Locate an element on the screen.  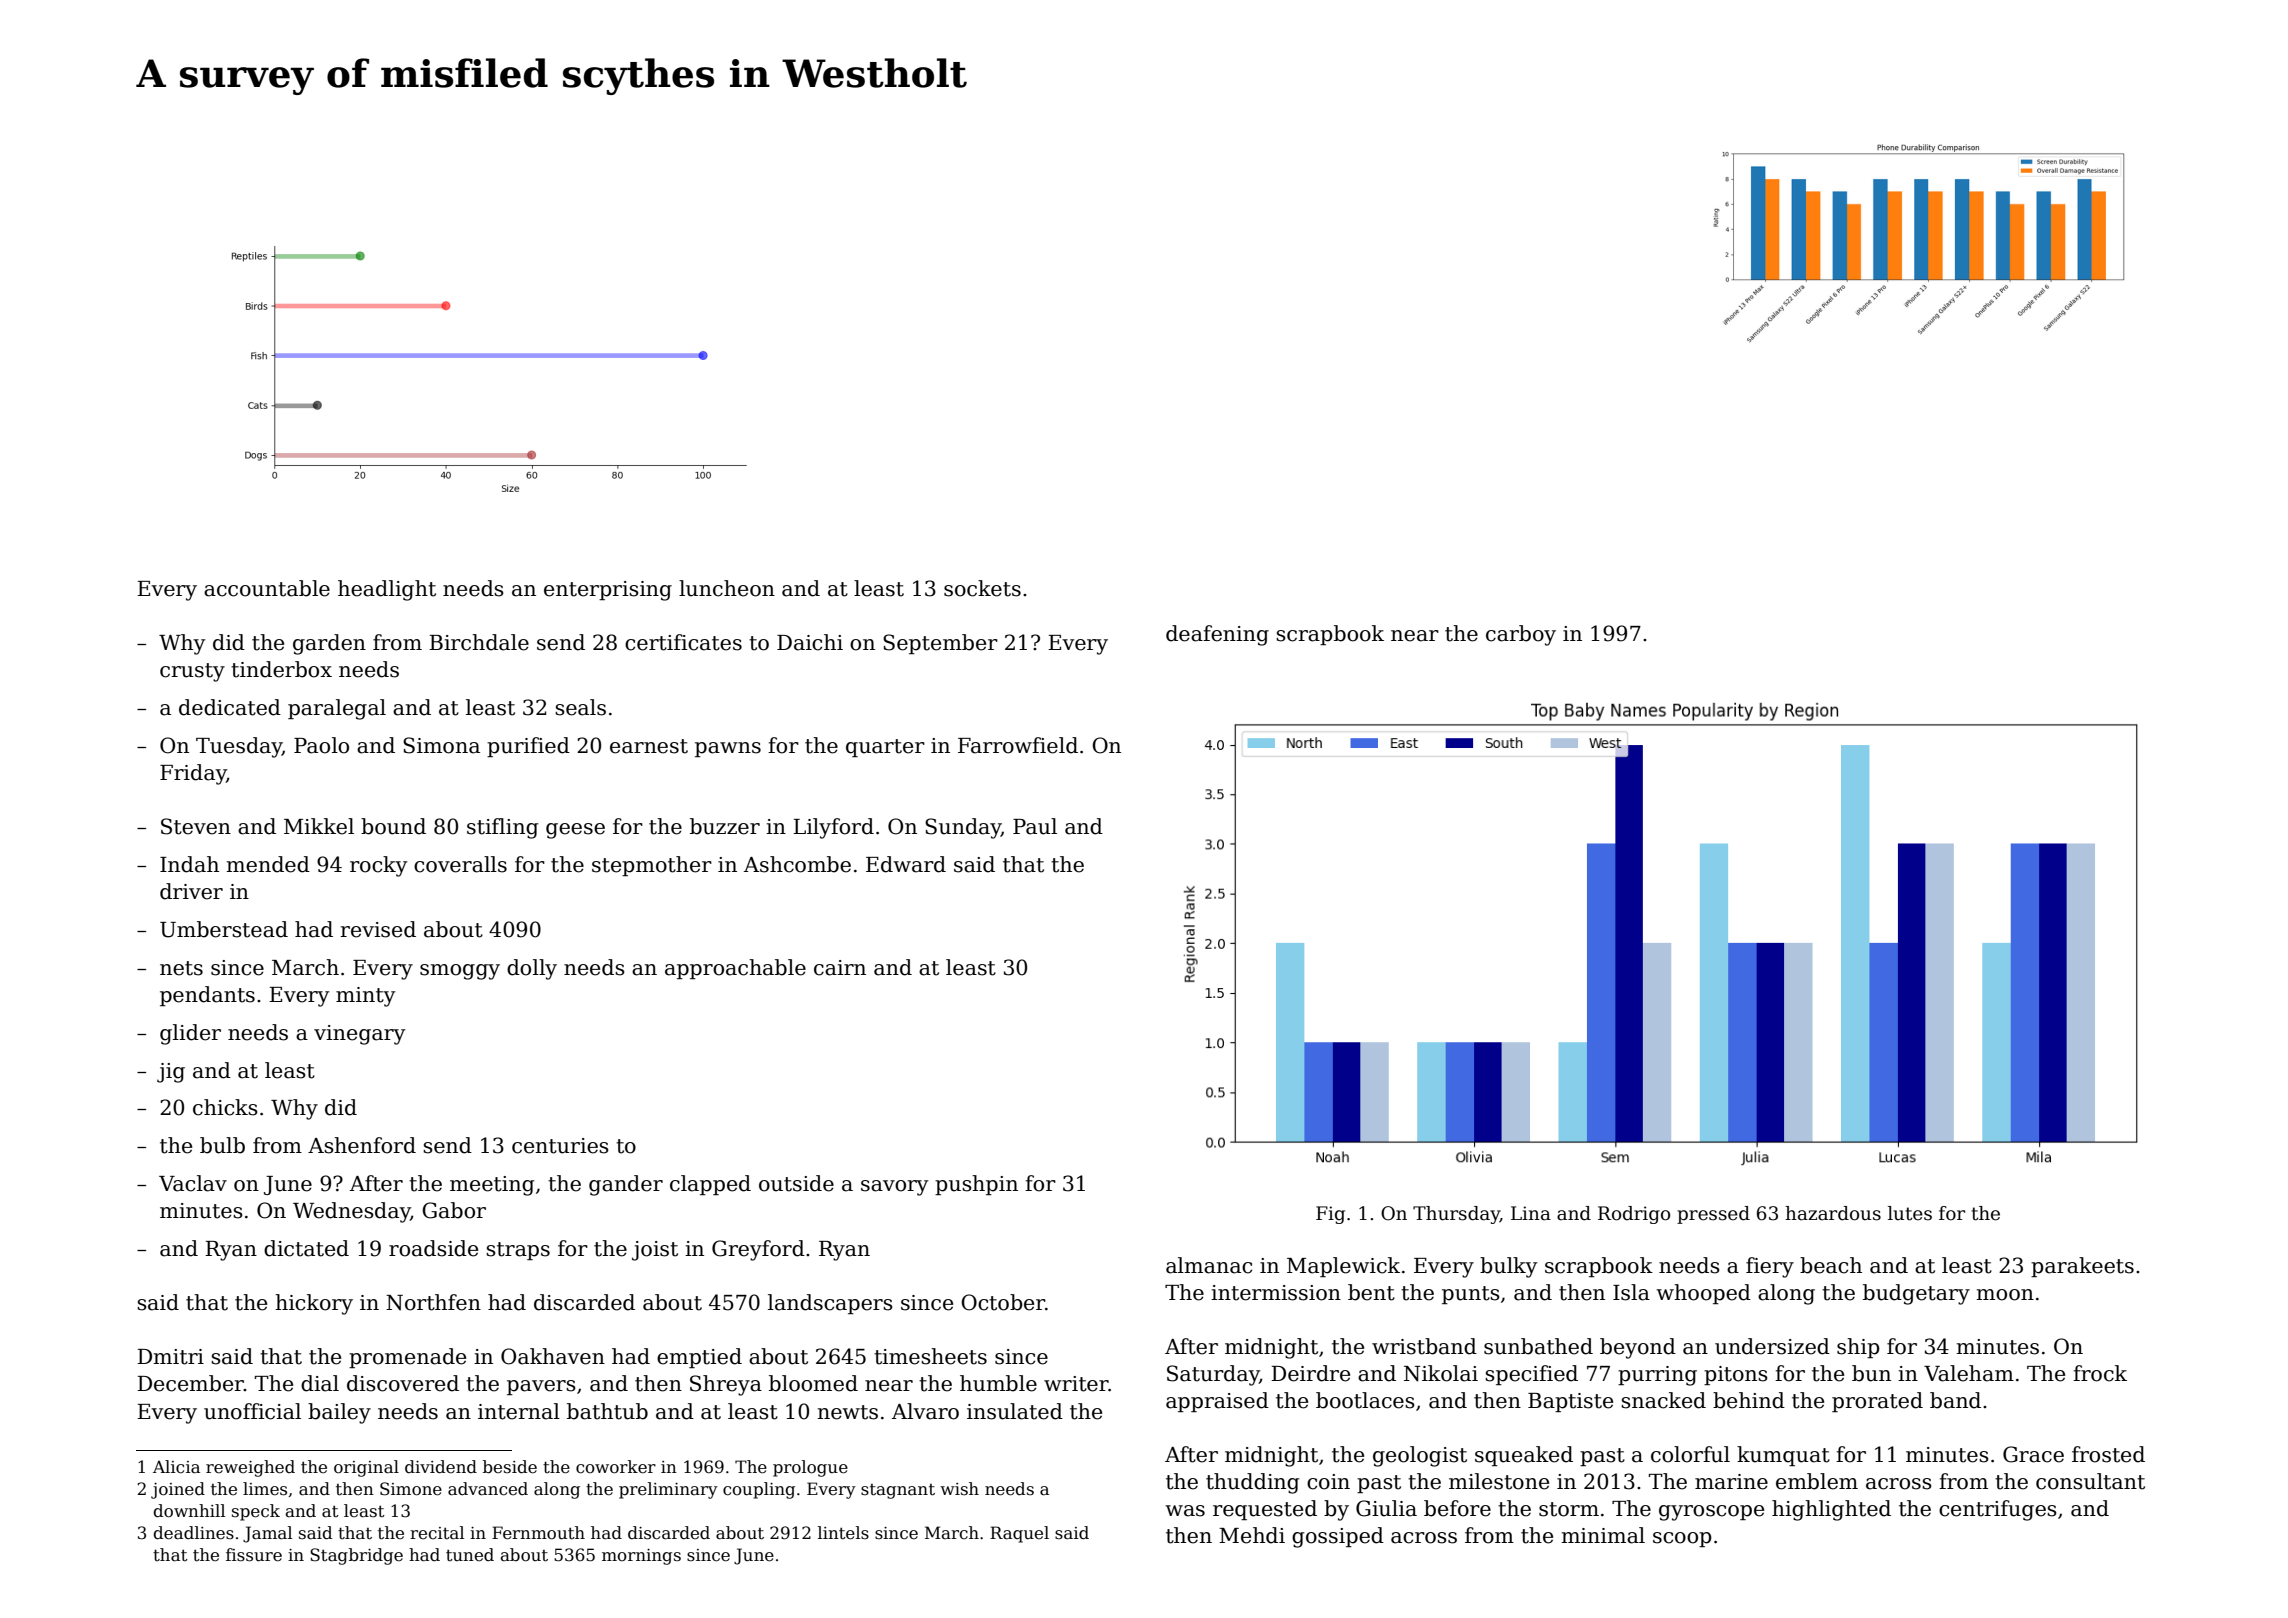
enterprising is located at coordinates (608, 591).
